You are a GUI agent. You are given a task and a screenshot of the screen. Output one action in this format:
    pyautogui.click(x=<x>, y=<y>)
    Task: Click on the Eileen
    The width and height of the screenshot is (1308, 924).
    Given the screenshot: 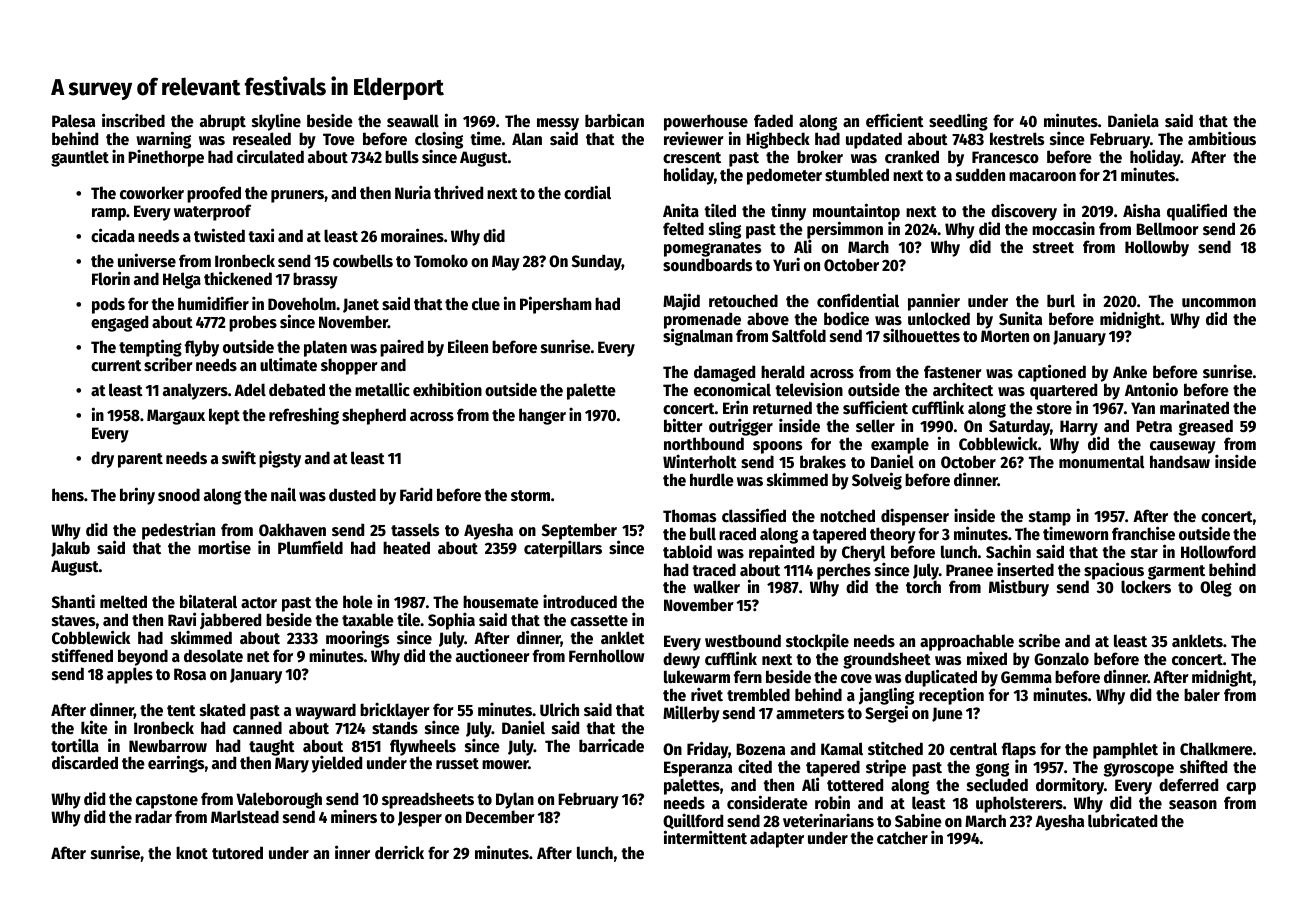 What is the action you would take?
    pyautogui.click(x=468, y=346)
